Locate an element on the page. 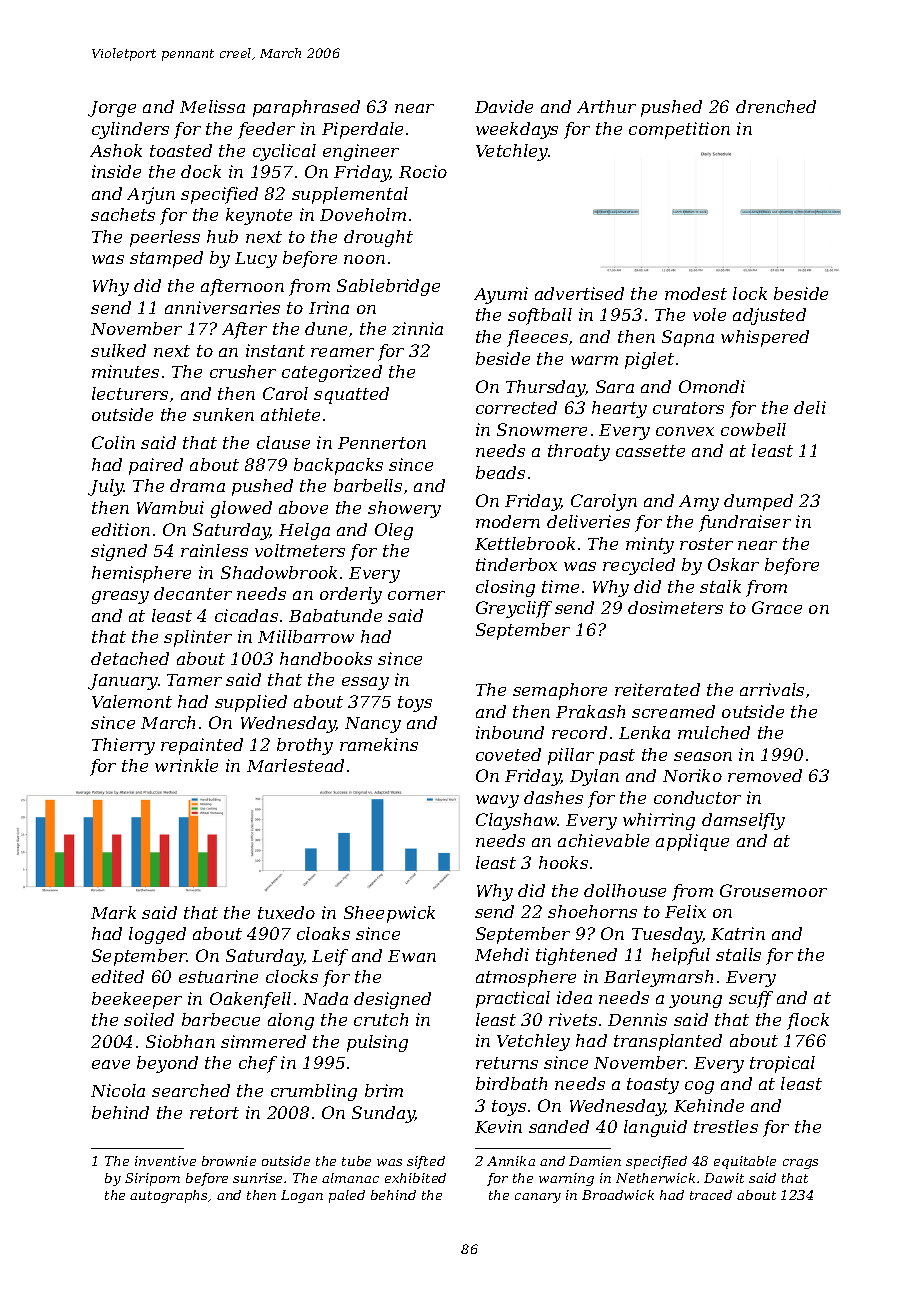 The height and width of the image is (1308, 924). clause is located at coordinates (283, 442).
